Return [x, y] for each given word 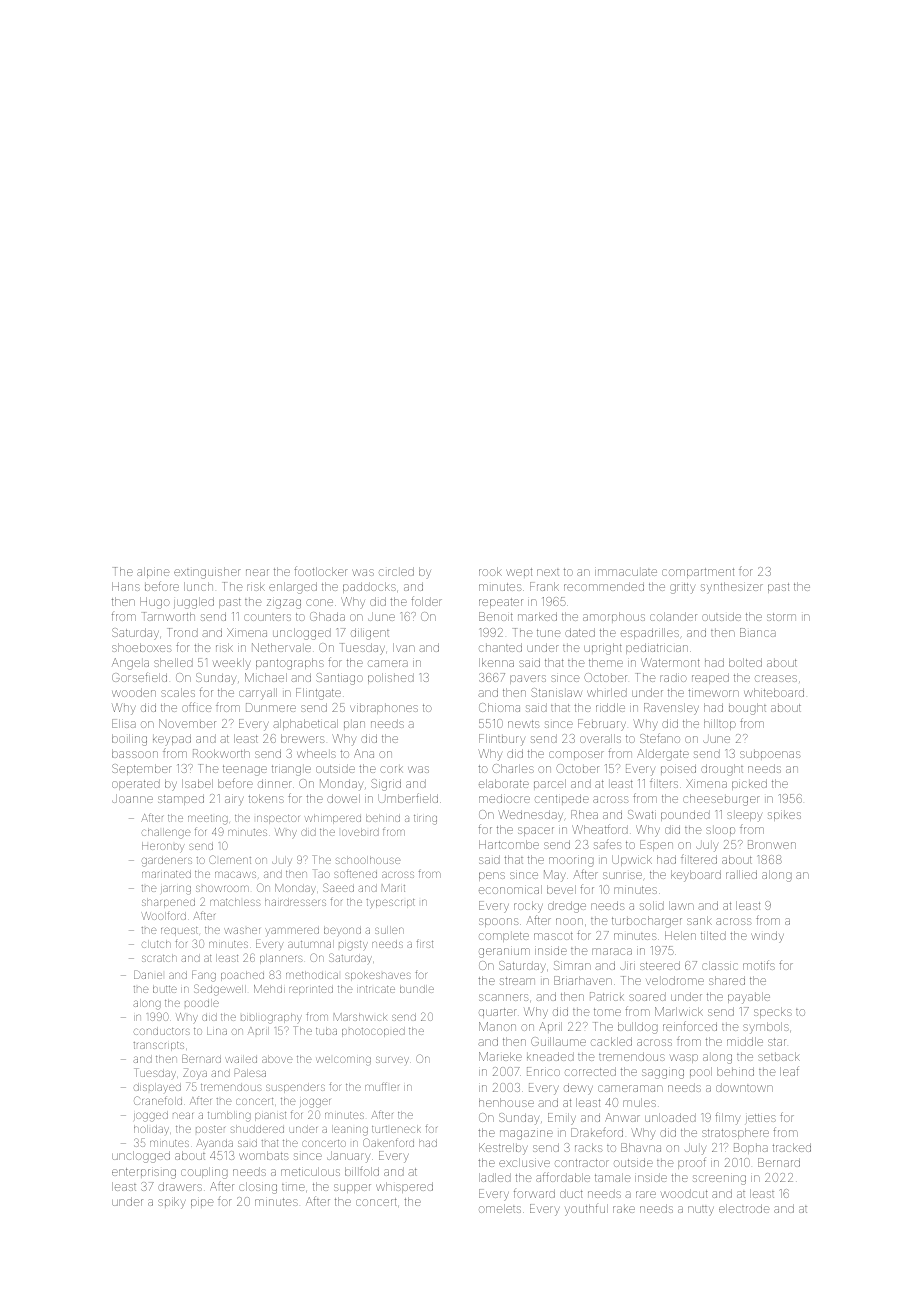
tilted [713, 935]
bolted [745, 662]
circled [396, 571]
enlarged [293, 588]
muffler [382, 1086]
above [277, 1059]
